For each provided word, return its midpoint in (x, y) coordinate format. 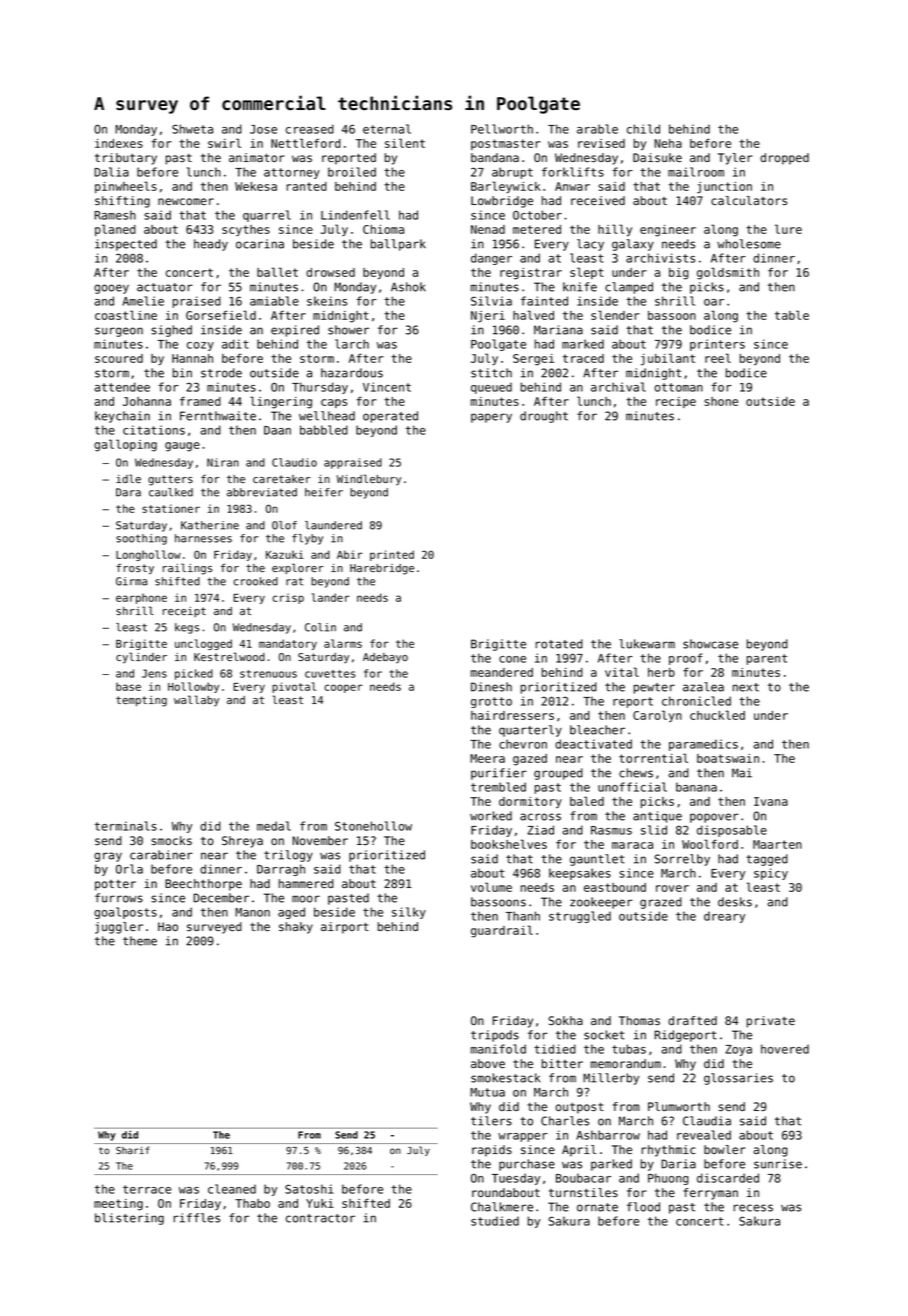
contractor (320, 1218)
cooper (343, 688)
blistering (129, 1219)
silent (405, 143)
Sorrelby (682, 860)
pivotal (294, 687)
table (792, 315)
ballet (277, 272)
